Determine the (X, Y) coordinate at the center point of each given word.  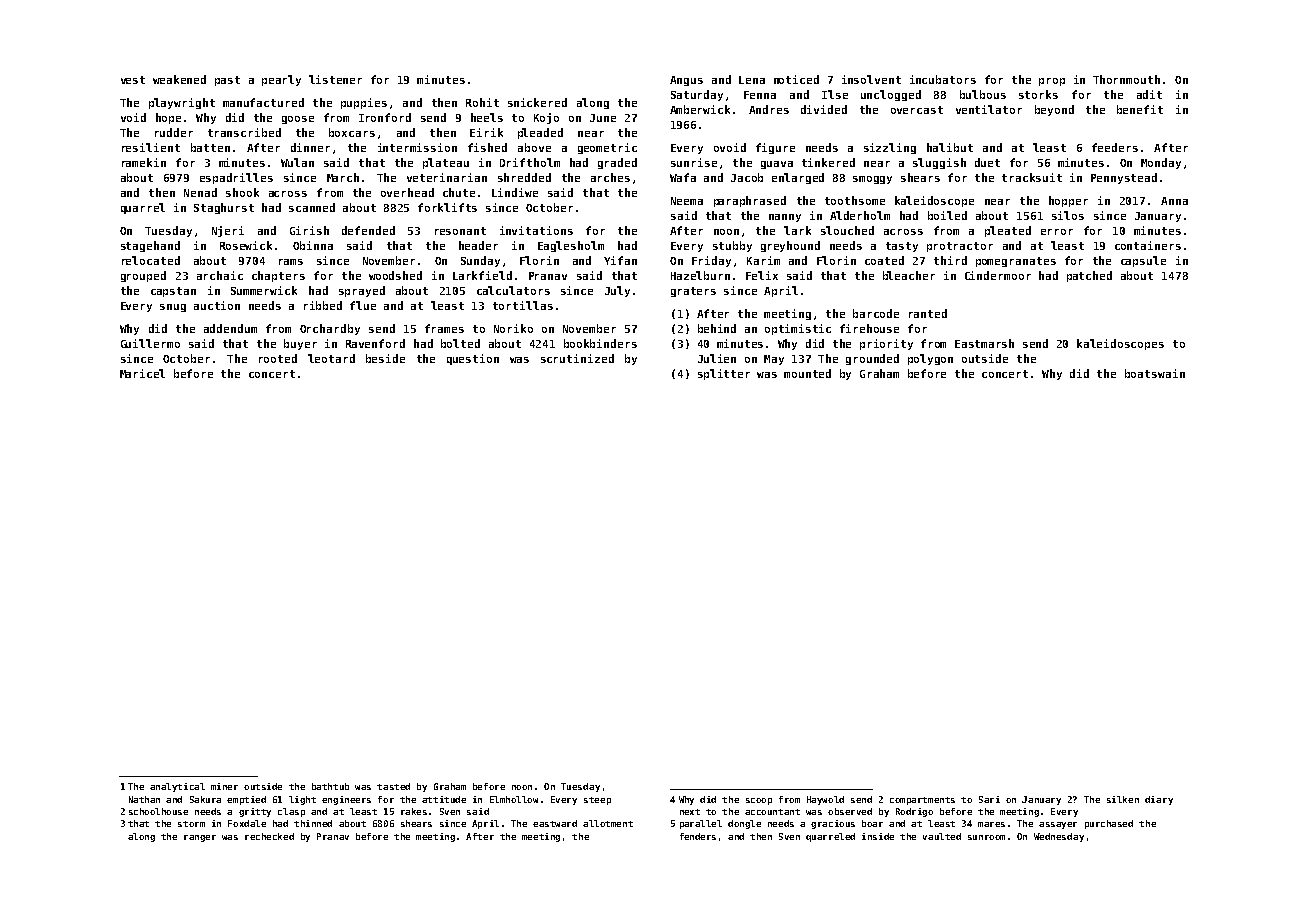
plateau (446, 163)
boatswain (1155, 373)
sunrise (694, 162)
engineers (346, 800)
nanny (785, 218)
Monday (1161, 163)
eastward (555, 823)
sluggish (939, 163)
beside (385, 358)
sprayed (362, 291)
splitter (724, 374)
